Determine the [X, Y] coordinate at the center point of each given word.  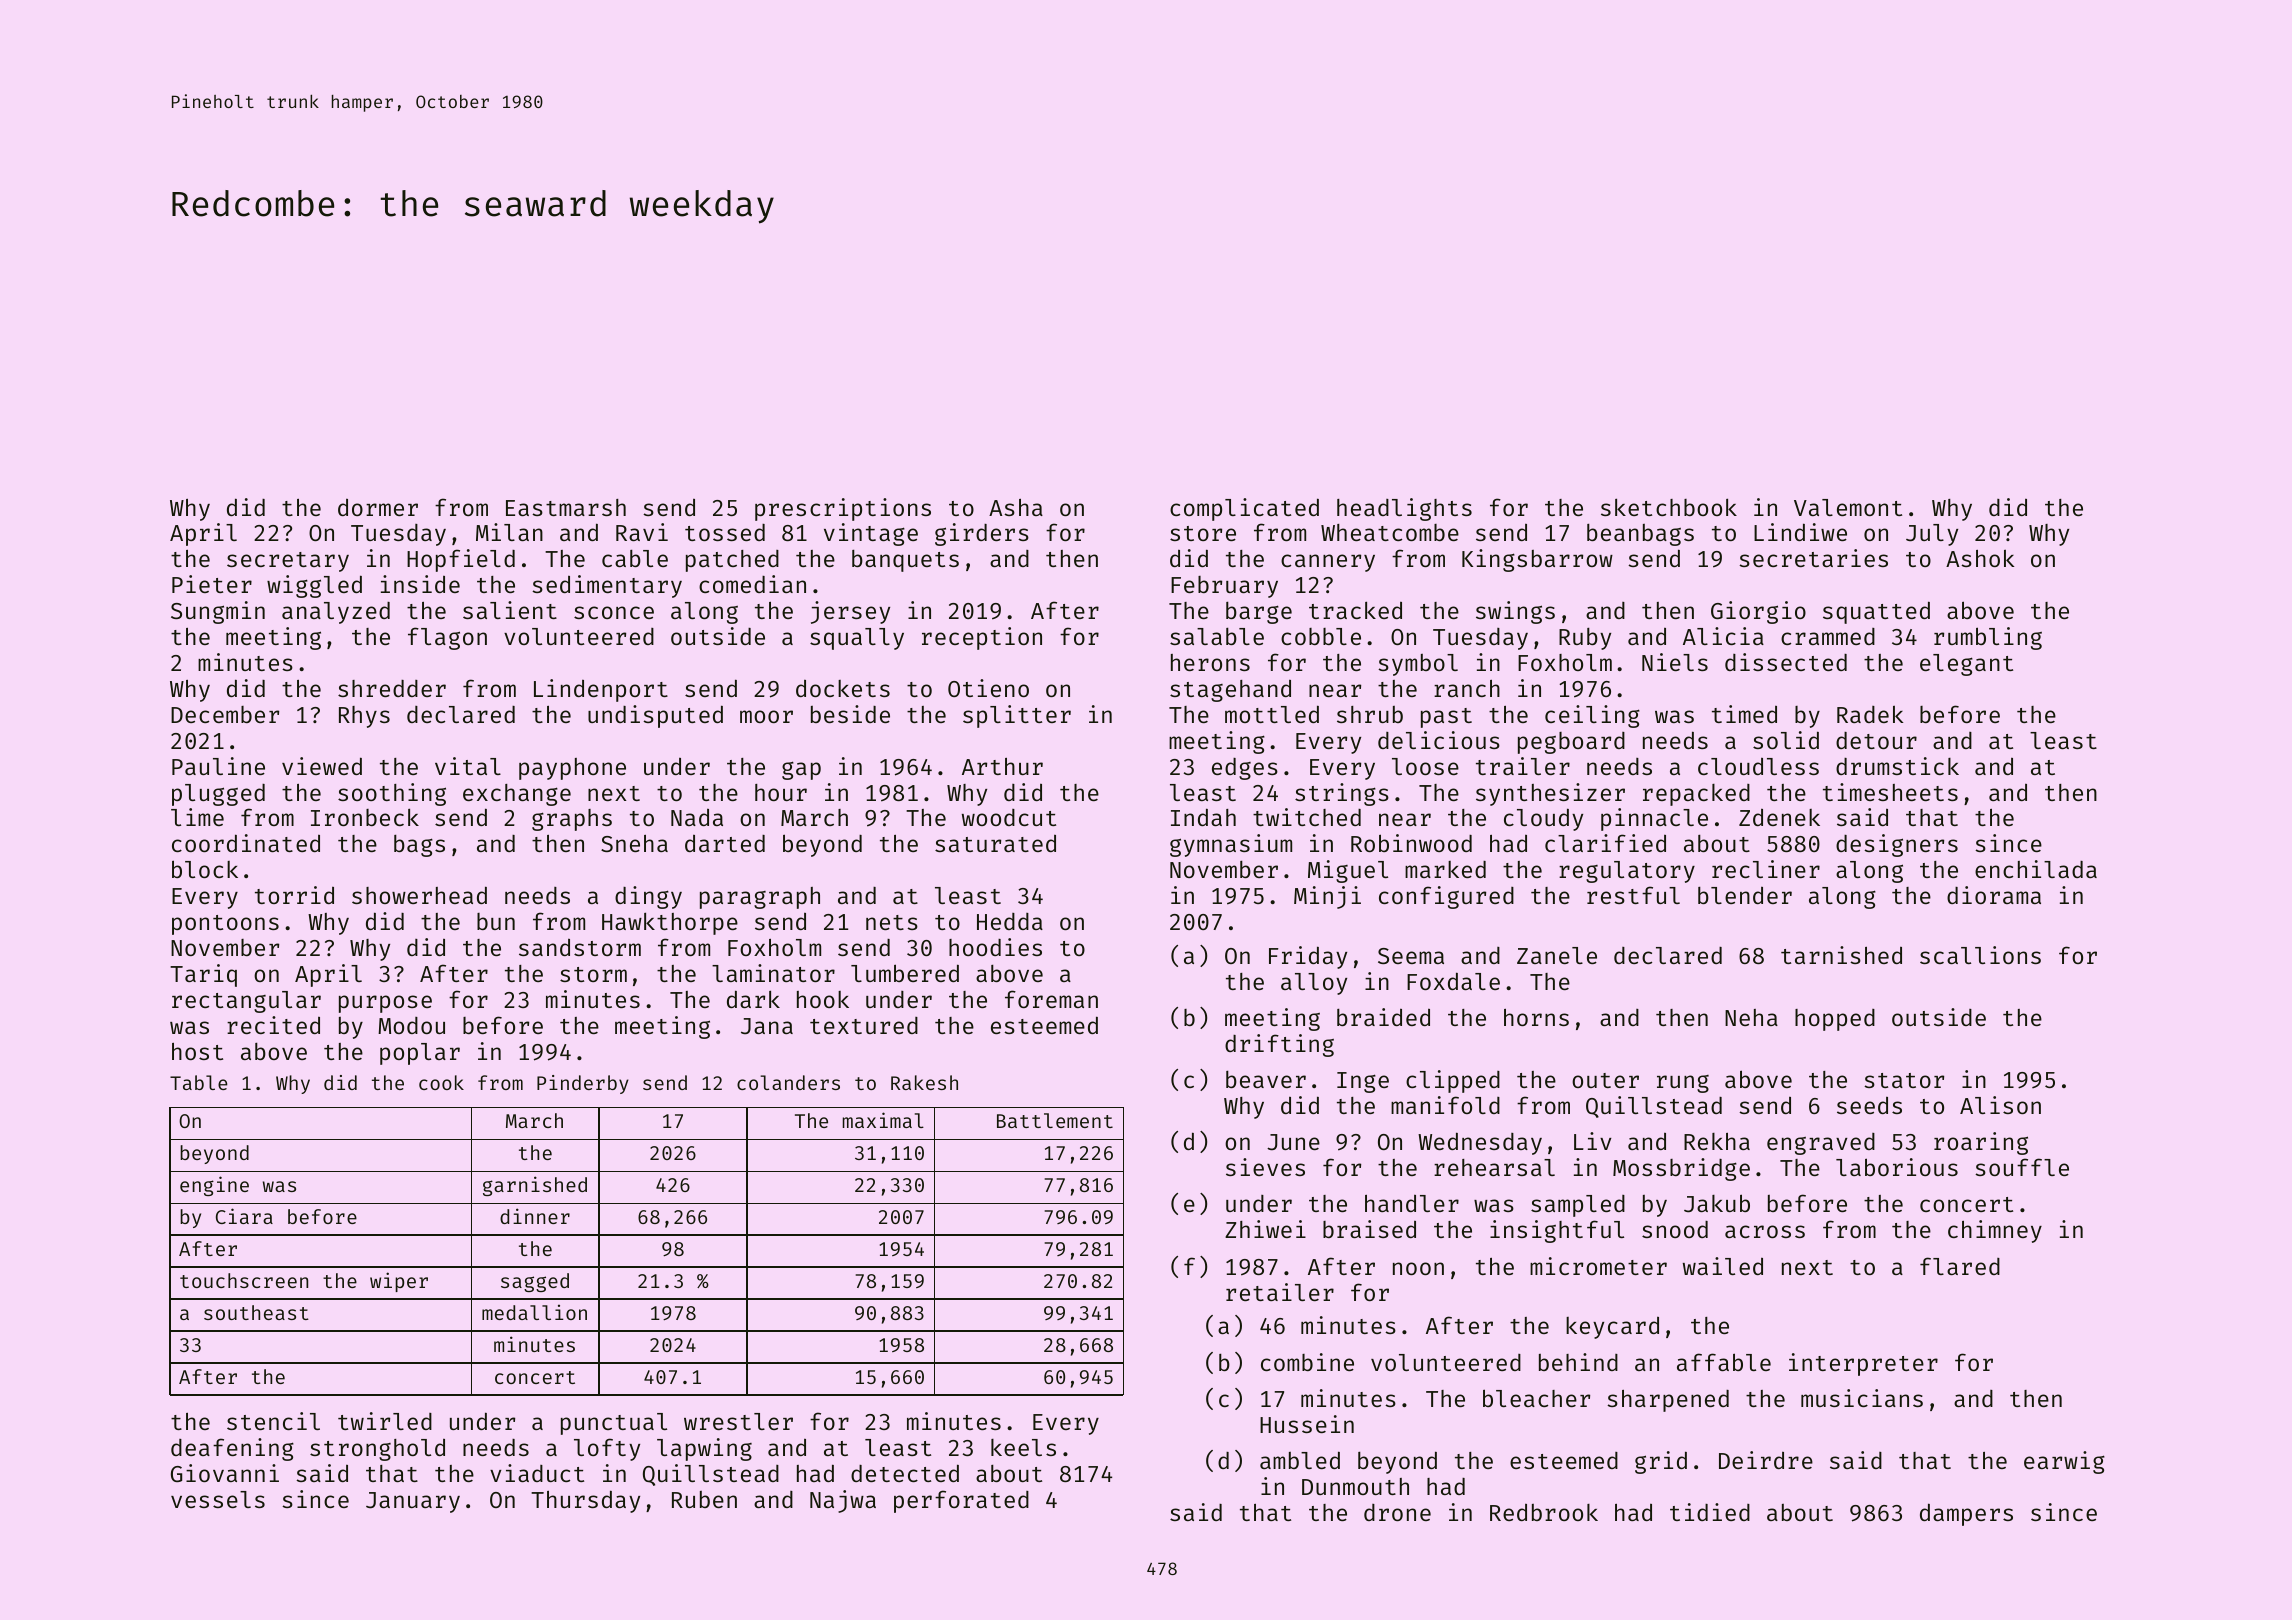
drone [1397, 1512]
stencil [273, 1421]
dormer [378, 507]
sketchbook [1669, 507]
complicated [1244, 509]
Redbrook [1544, 1512]
